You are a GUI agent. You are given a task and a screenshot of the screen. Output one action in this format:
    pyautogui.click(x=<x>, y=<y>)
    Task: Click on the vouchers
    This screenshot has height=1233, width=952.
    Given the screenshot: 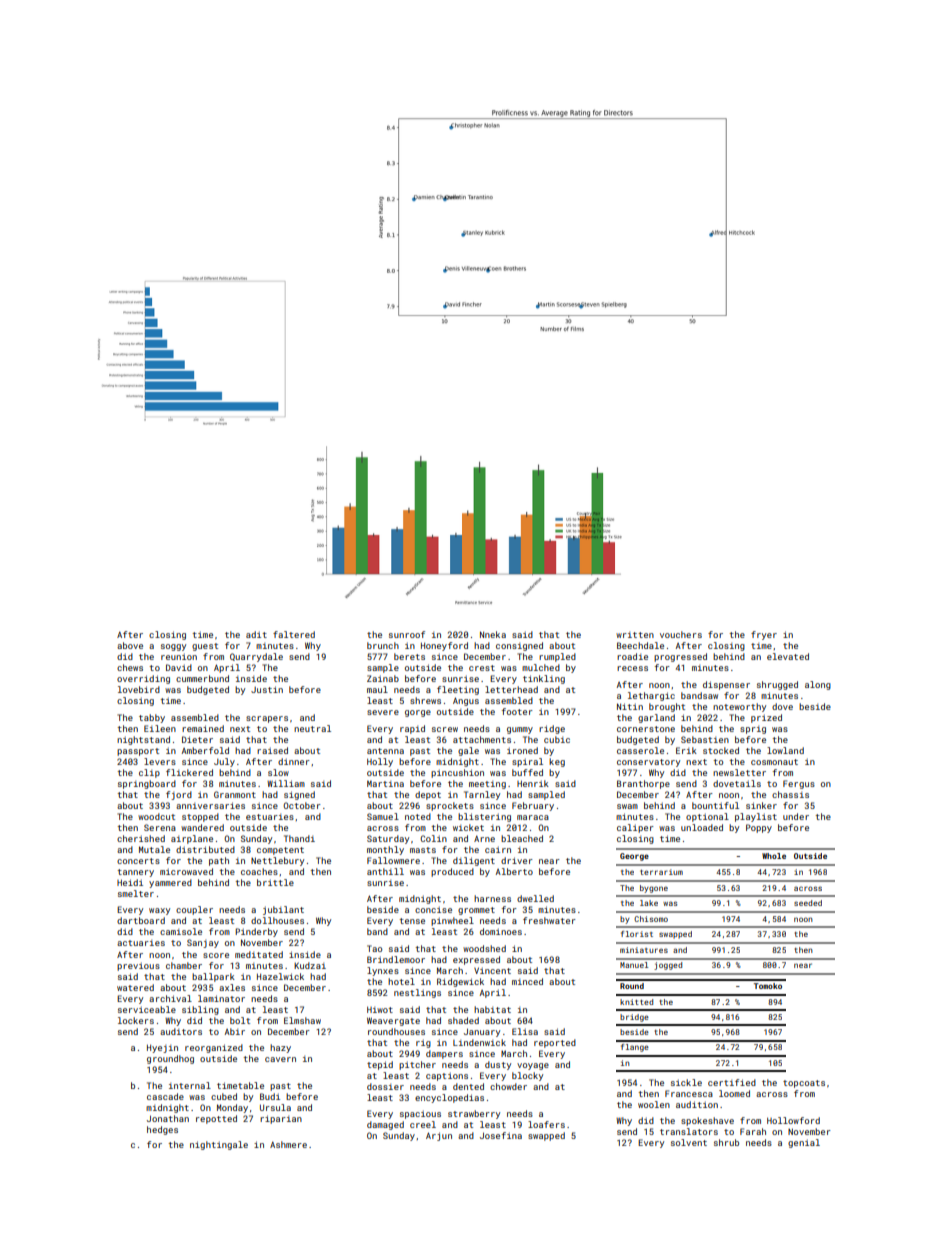 What is the action you would take?
    pyautogui.click(x=681, y=634)
